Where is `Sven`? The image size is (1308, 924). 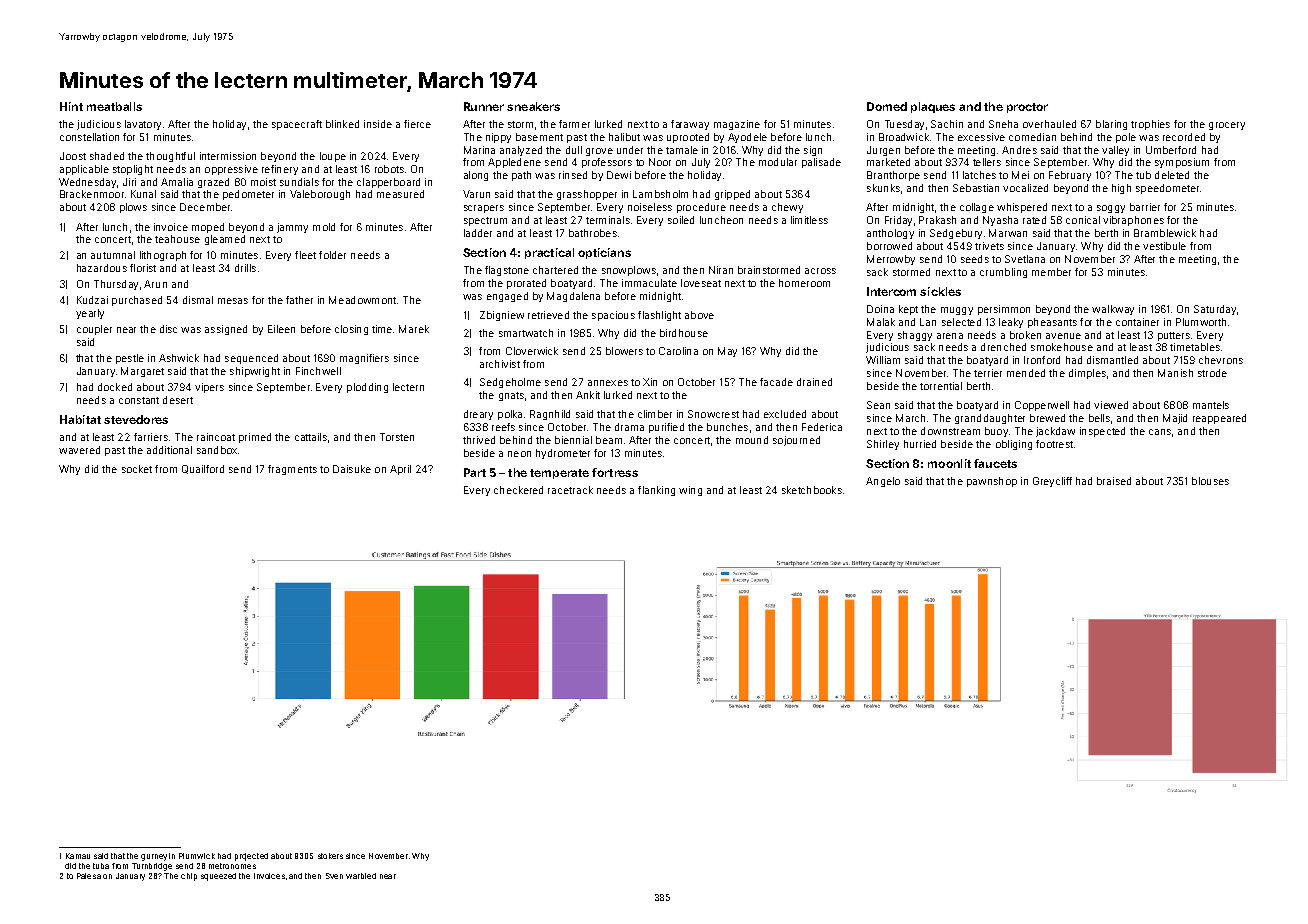 Sven is located at coordinates (334, 876).
